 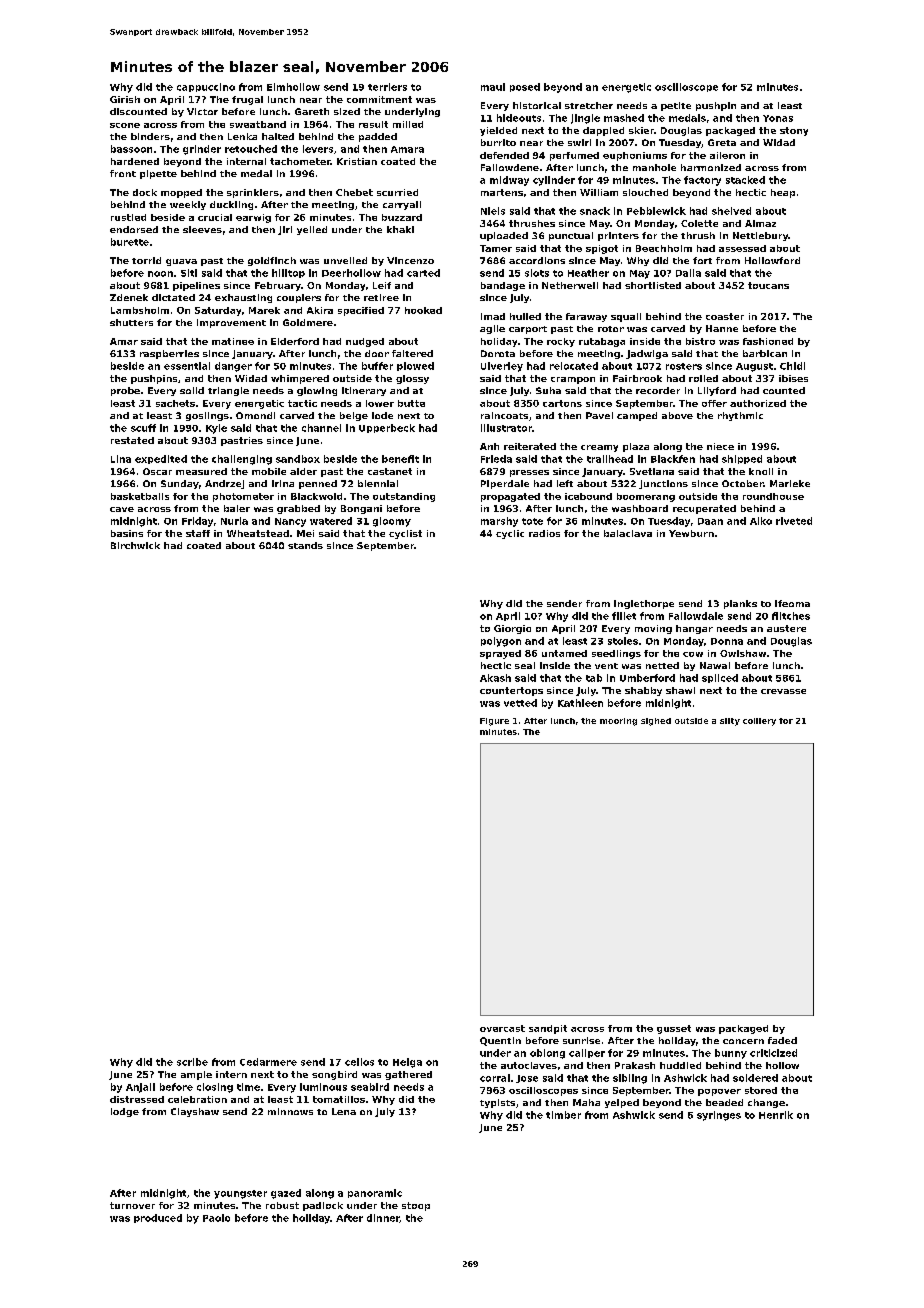 I want to click on untamed, so click(x=564, y=653).
